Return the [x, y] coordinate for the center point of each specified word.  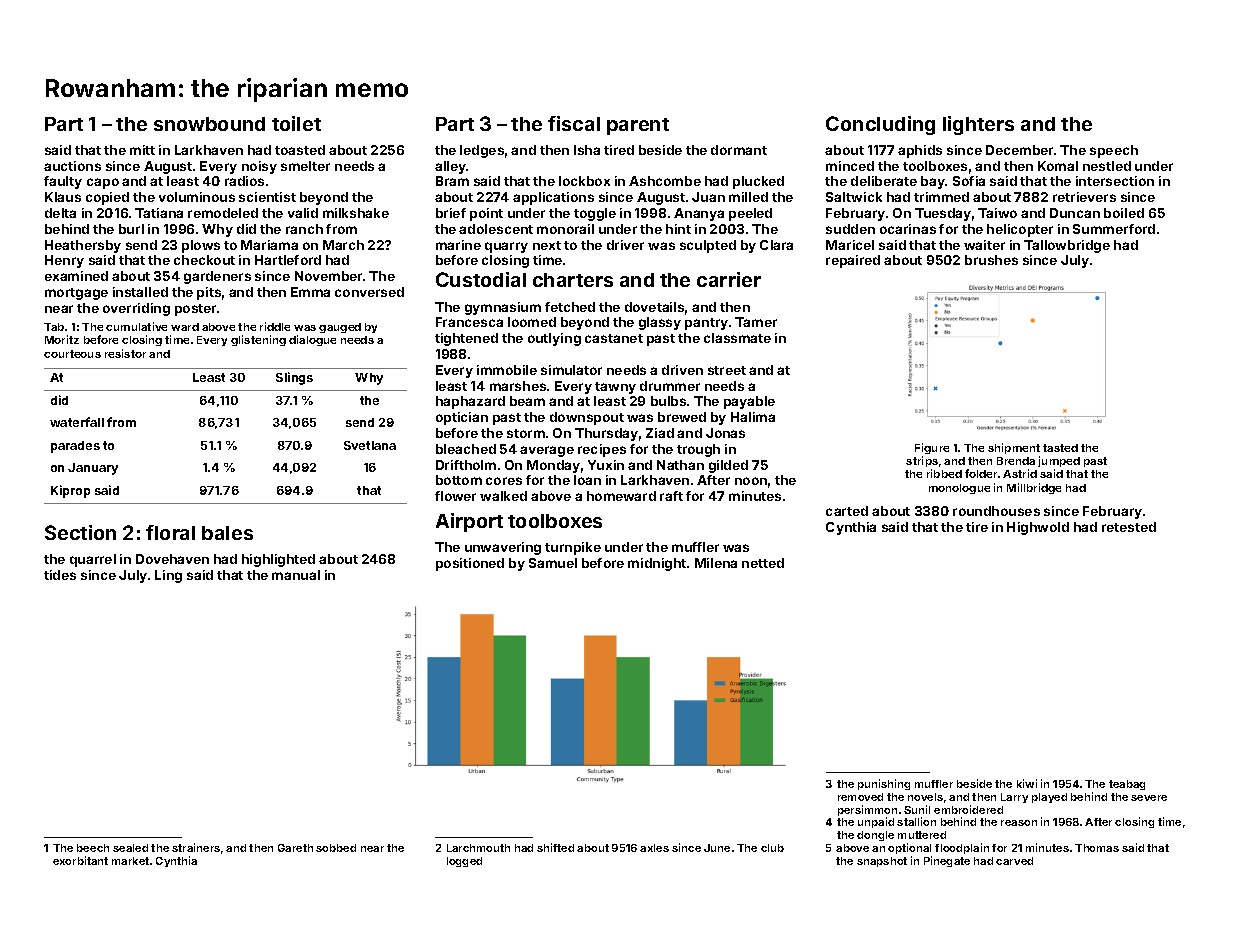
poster [195, 310]
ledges [482, 151]
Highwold [1038, 528]
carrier [729, 279]
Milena [716, 563]
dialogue [312, 340]
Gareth [295, 848]
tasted [1060, 448]
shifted [555, 847]
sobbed [336, 848]
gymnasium [503, 308]
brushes [991, 260]
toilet [296, 123]
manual [296, 575]
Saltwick [854, 197]
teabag [1127, 785]
